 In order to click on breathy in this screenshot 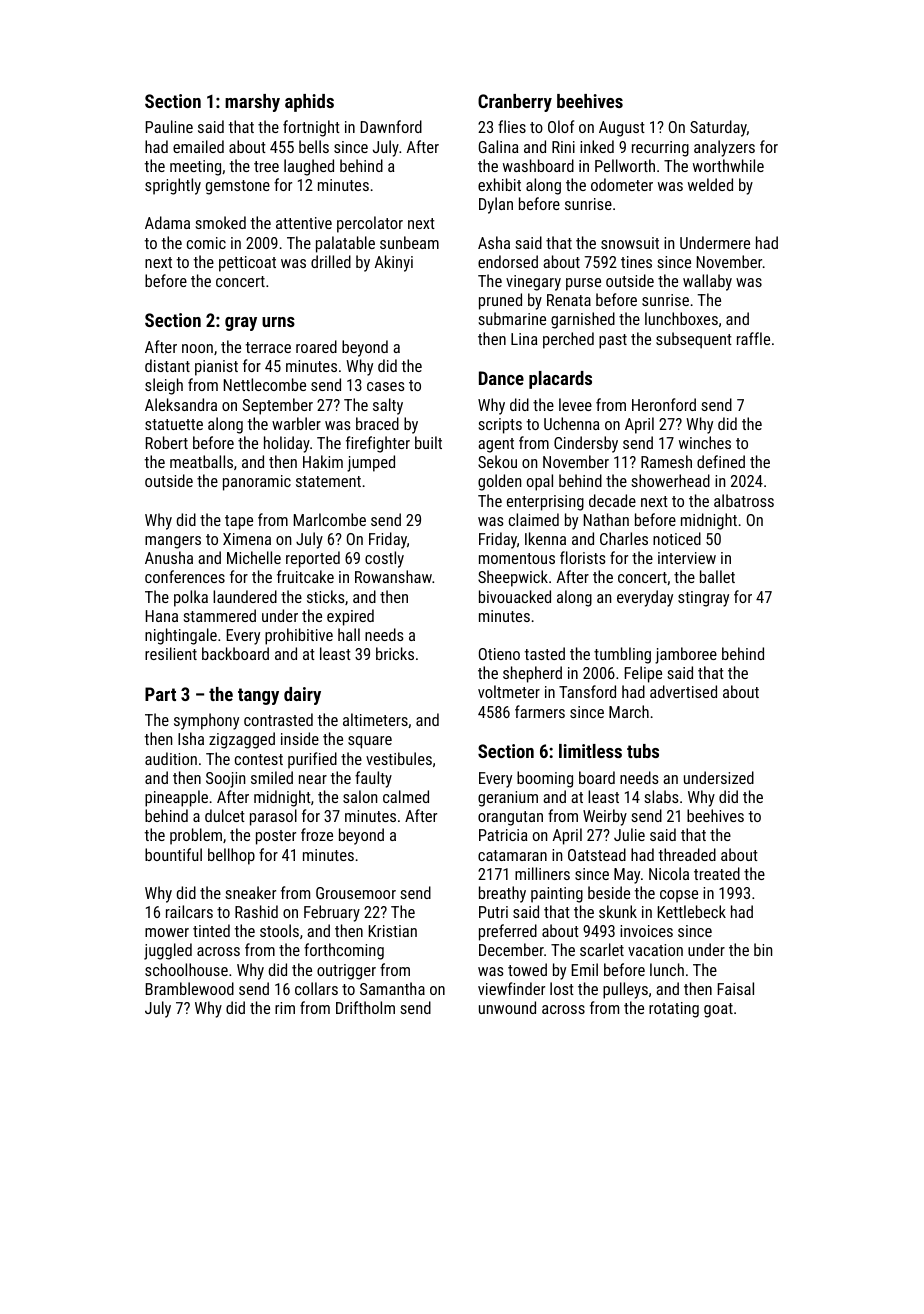, I will do `click(502, 894)`.
